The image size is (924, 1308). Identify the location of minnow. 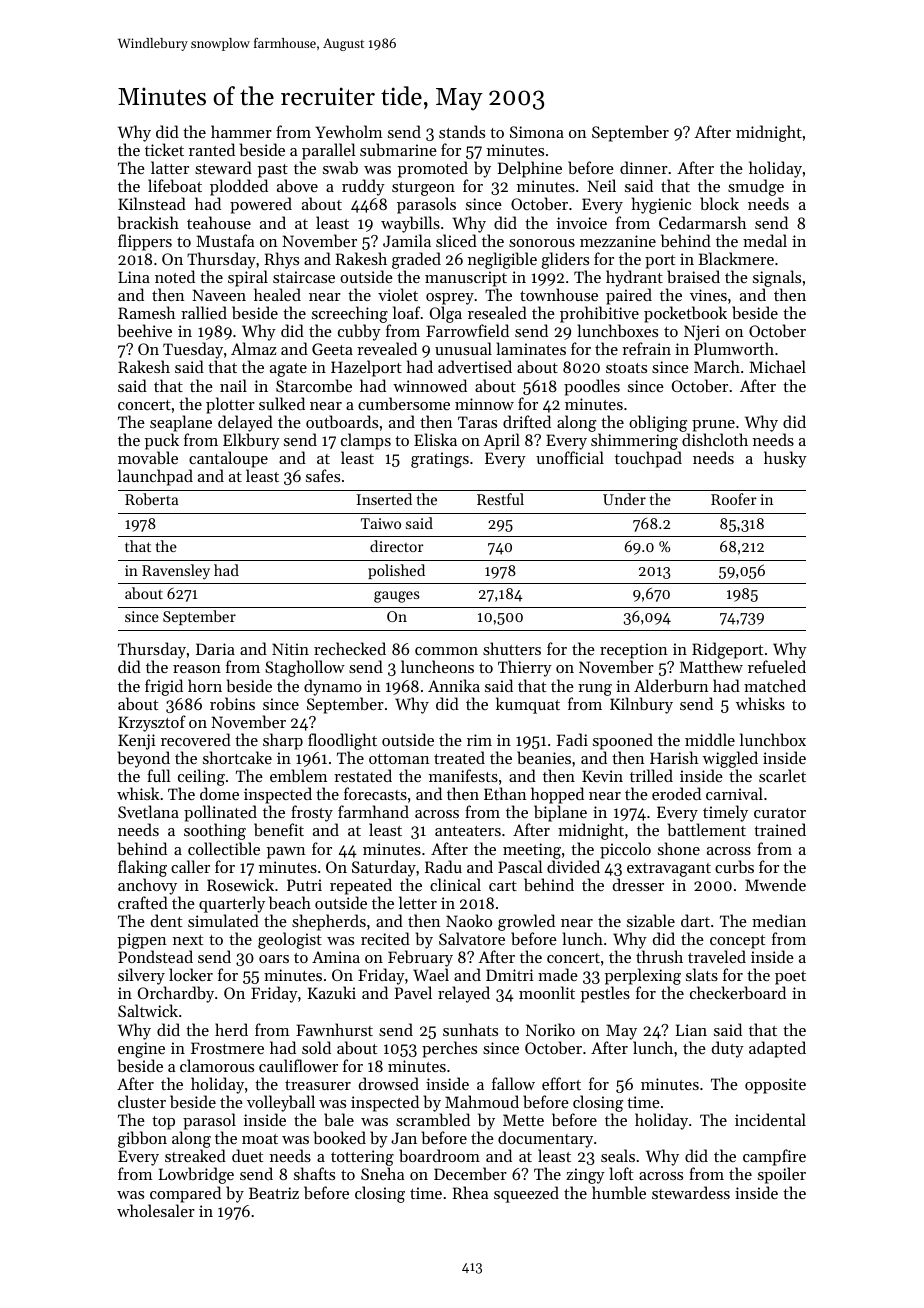
(484, 404).
